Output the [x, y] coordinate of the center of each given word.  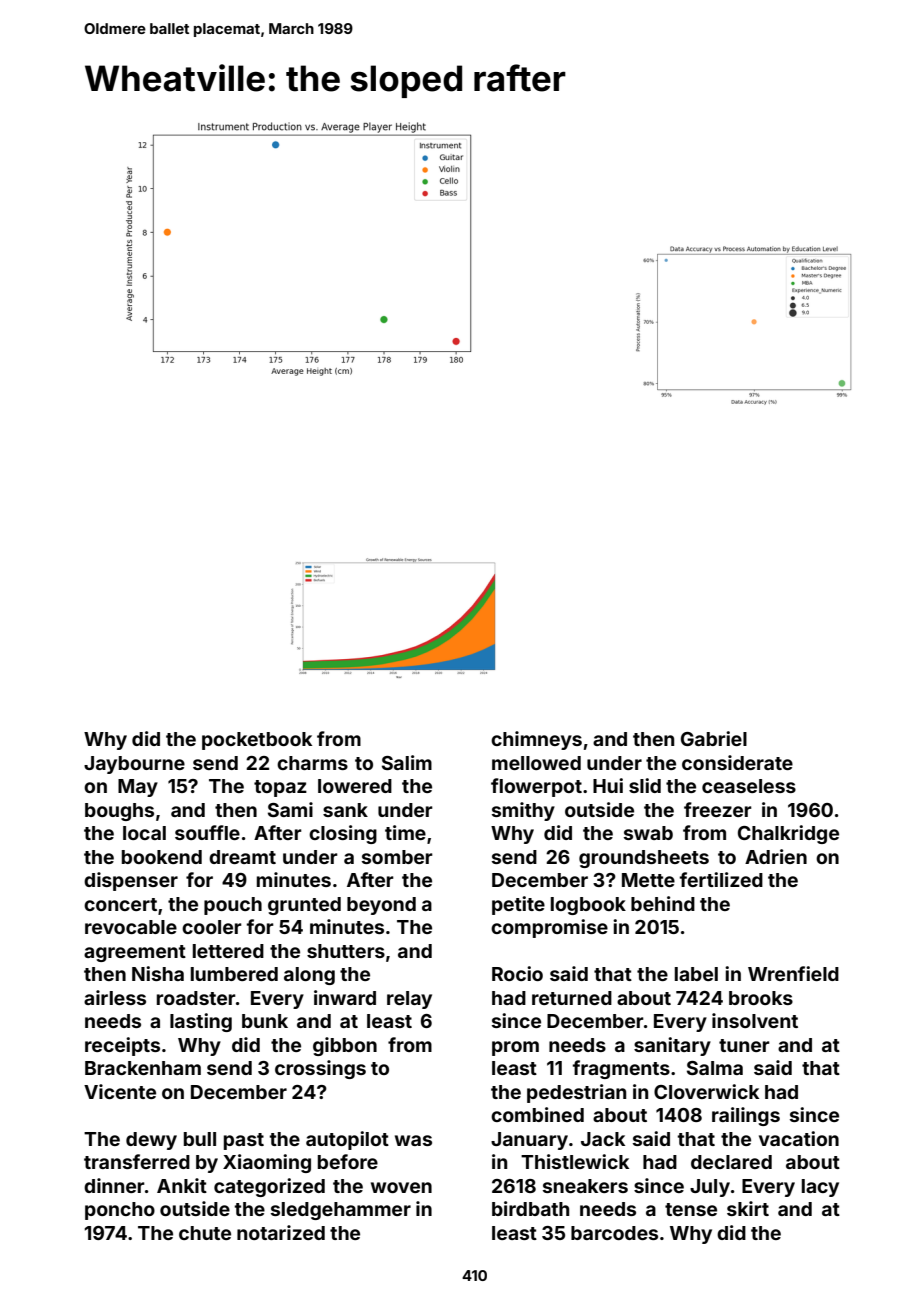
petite [518, 905]
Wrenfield [793, 973]
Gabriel [714, 738]
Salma [715, 1068]
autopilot [347, 1140]
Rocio [517, 973]
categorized [269, 1187]
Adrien [776, 856]
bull [200, 1139]
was [413, 1140]
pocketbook [257, 741]
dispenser [131, 881]
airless [115, 997]
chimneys [536, 740]
